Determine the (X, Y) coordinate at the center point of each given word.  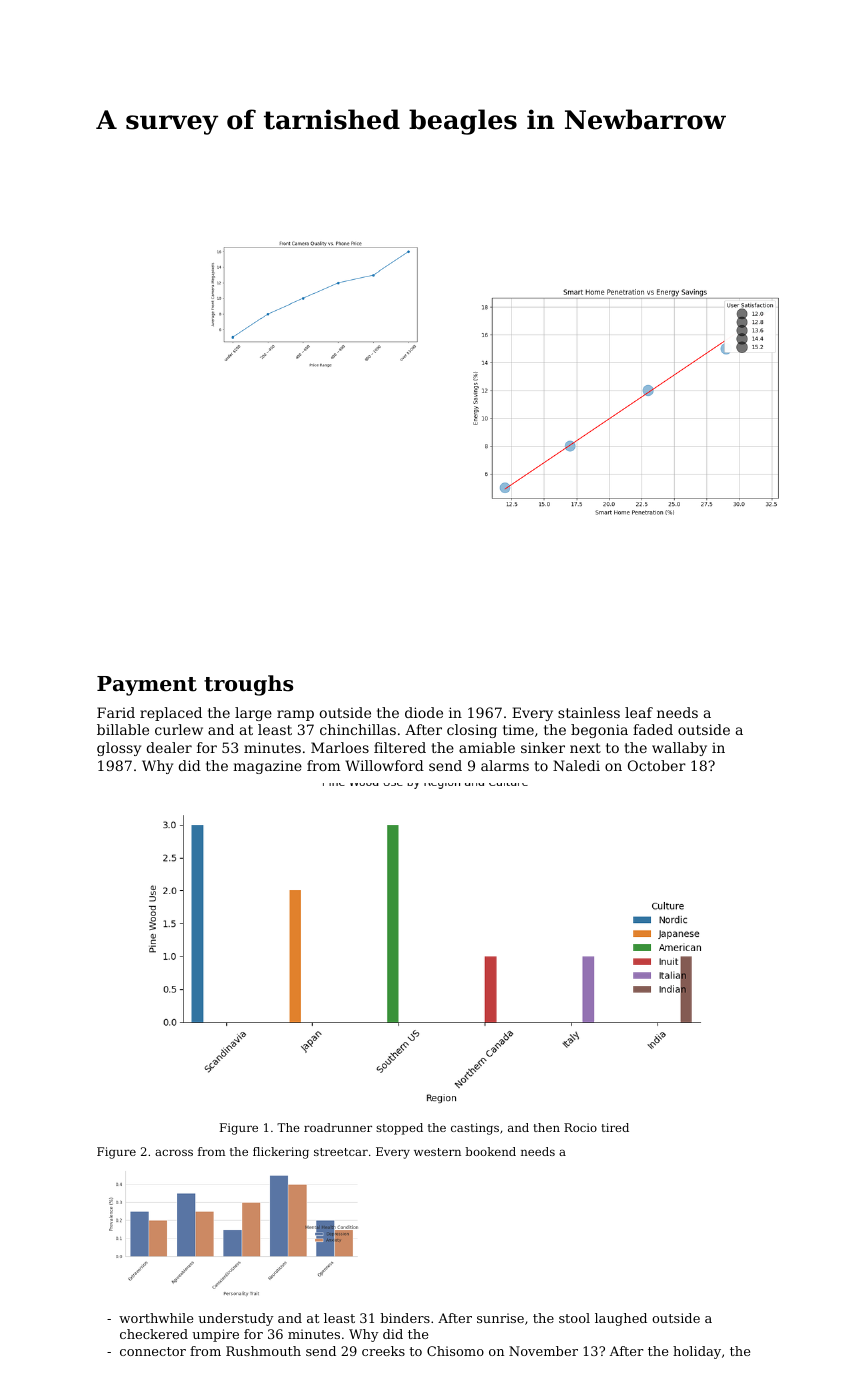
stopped (399, 1129)
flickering (281, 1153)
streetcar (341, 1152)
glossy (119, 749)
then (546, 1127)
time (518, 729)
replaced (171, 714)
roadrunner (338, 1127)
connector (153, 1351)
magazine (267, 767)
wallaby (679, 749)
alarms (505, 765)
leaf (639, 712)
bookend (491, 1151)
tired (615, 1127)
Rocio (580, 1127)
